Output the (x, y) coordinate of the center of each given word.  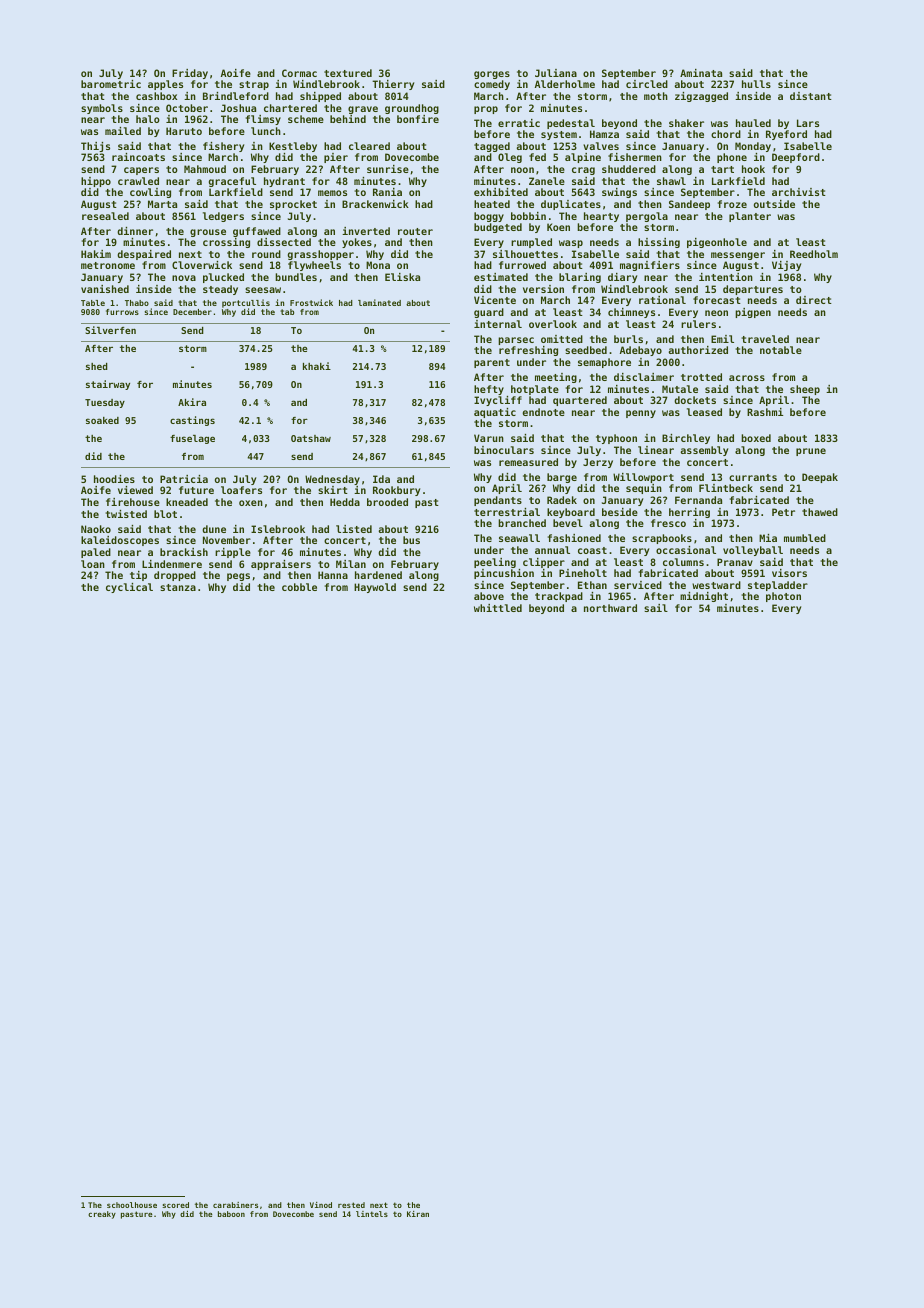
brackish (184, 552)
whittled (498, 608)
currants (753, 477)
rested (351, 1205)
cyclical (129, 588)
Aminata (701, 73)
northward (610, 608)
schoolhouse (132, 1205)
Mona (378, 265)
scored (176, 1205)
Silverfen (110, 330)
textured (348, 73)
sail (656, 608)
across (747, 378)
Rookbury (396, 491)
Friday (190, 74)
